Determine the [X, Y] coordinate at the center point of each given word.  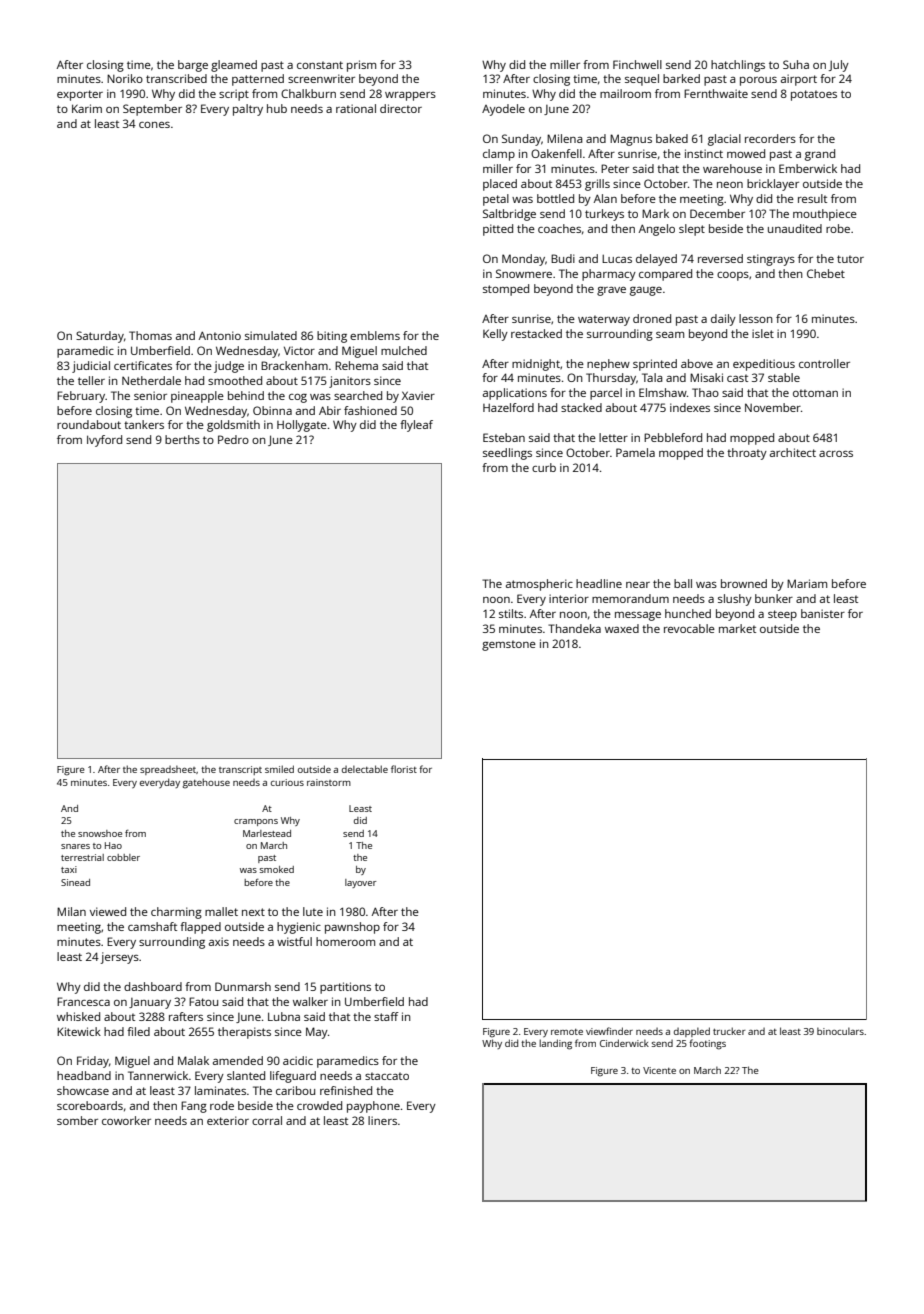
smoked [277, 869]
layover [360, 883]
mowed [746, 153]
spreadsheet [168, 770]
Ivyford [104, 441]
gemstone [509, 645]
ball [683, 583]
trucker [729, 1031]
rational [356, 108]
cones [154, 125]
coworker [126, 1120]
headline [599, 583]
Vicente [659, 1070]
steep [782, 615]
